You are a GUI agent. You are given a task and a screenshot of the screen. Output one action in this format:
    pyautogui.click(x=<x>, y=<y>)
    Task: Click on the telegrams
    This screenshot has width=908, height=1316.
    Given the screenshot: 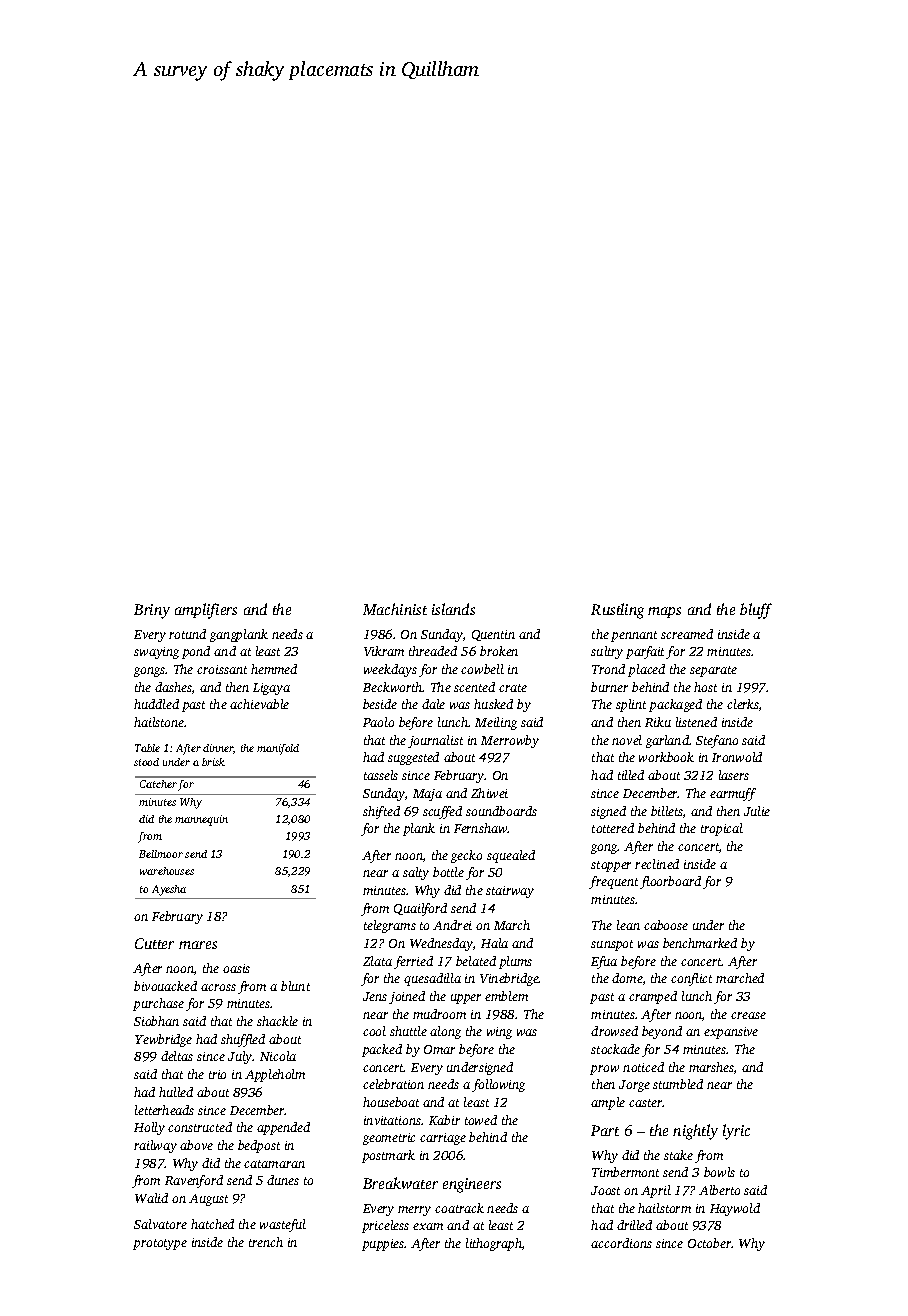 What is the action you would take?
    pyautogui.click(x=390, y=926)
